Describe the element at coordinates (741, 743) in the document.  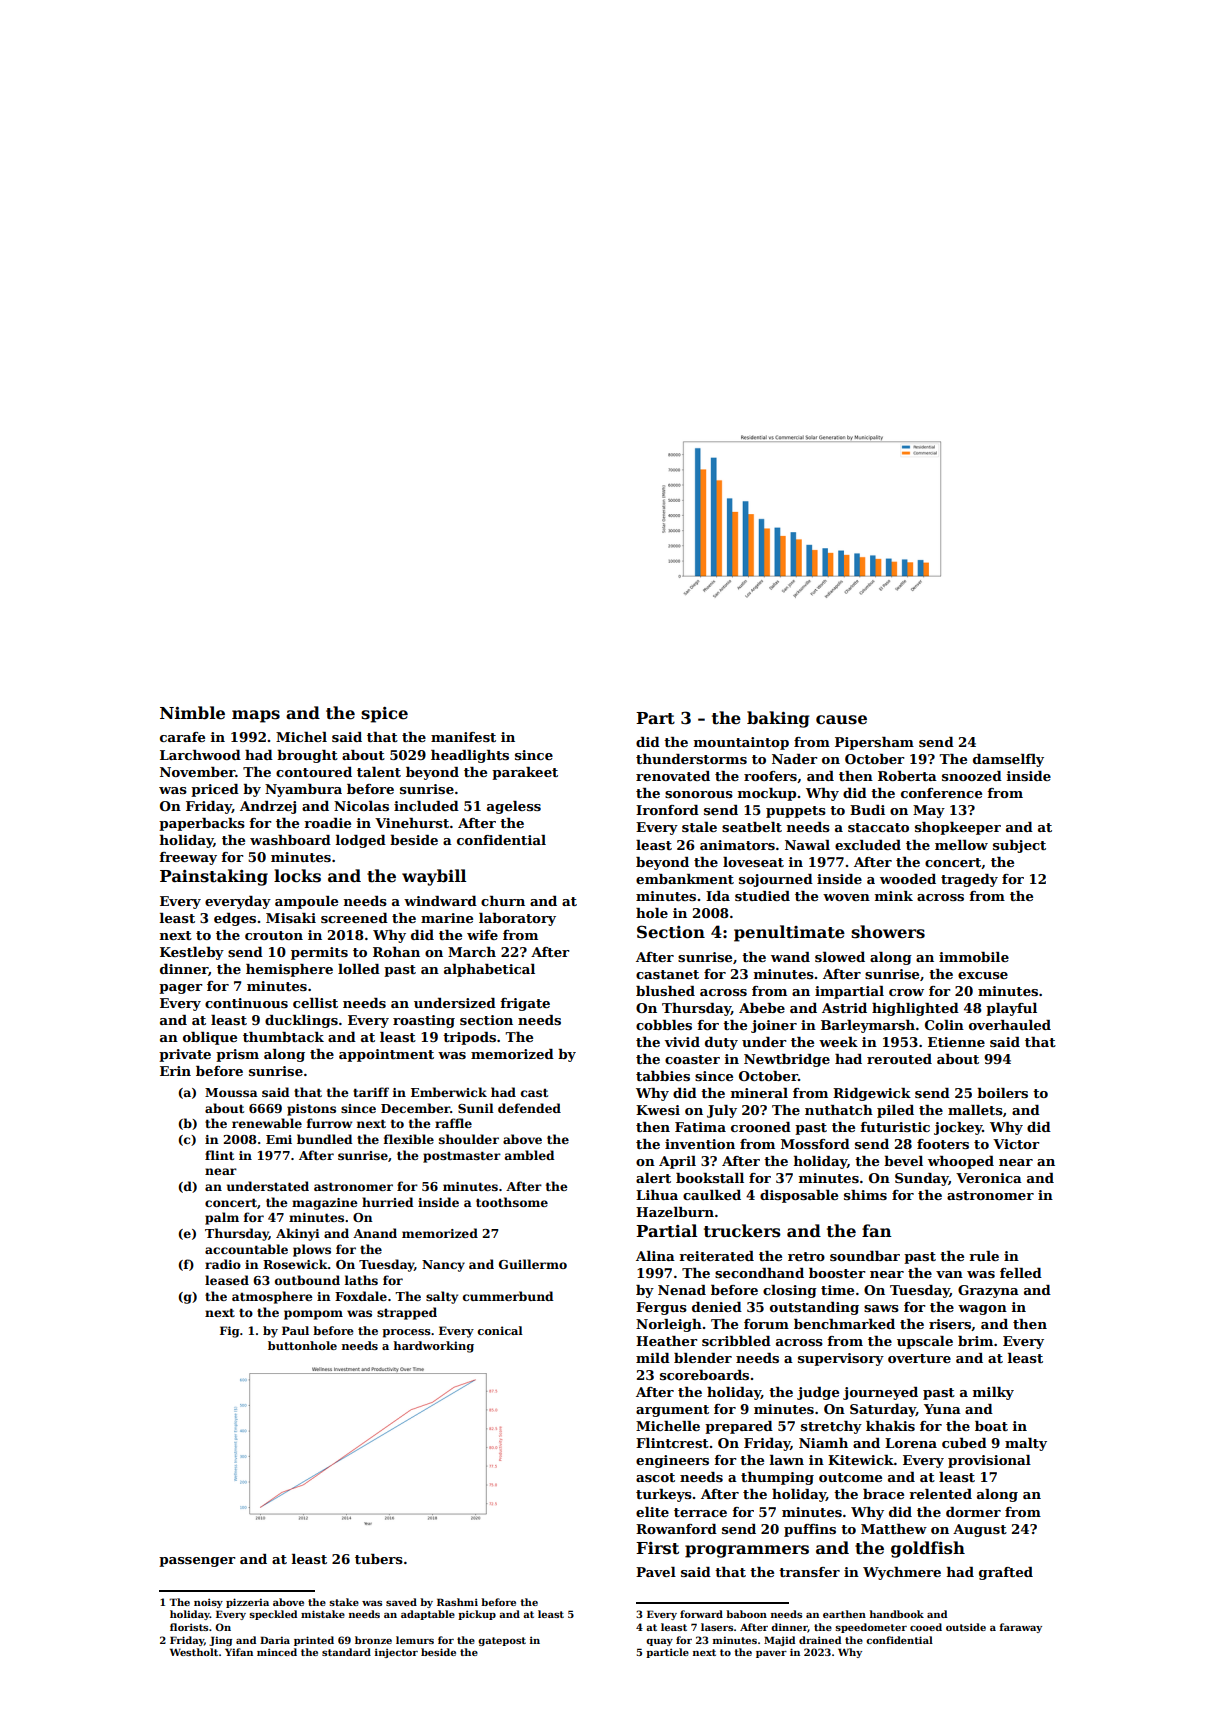
I see `mountaintop` at that location.
